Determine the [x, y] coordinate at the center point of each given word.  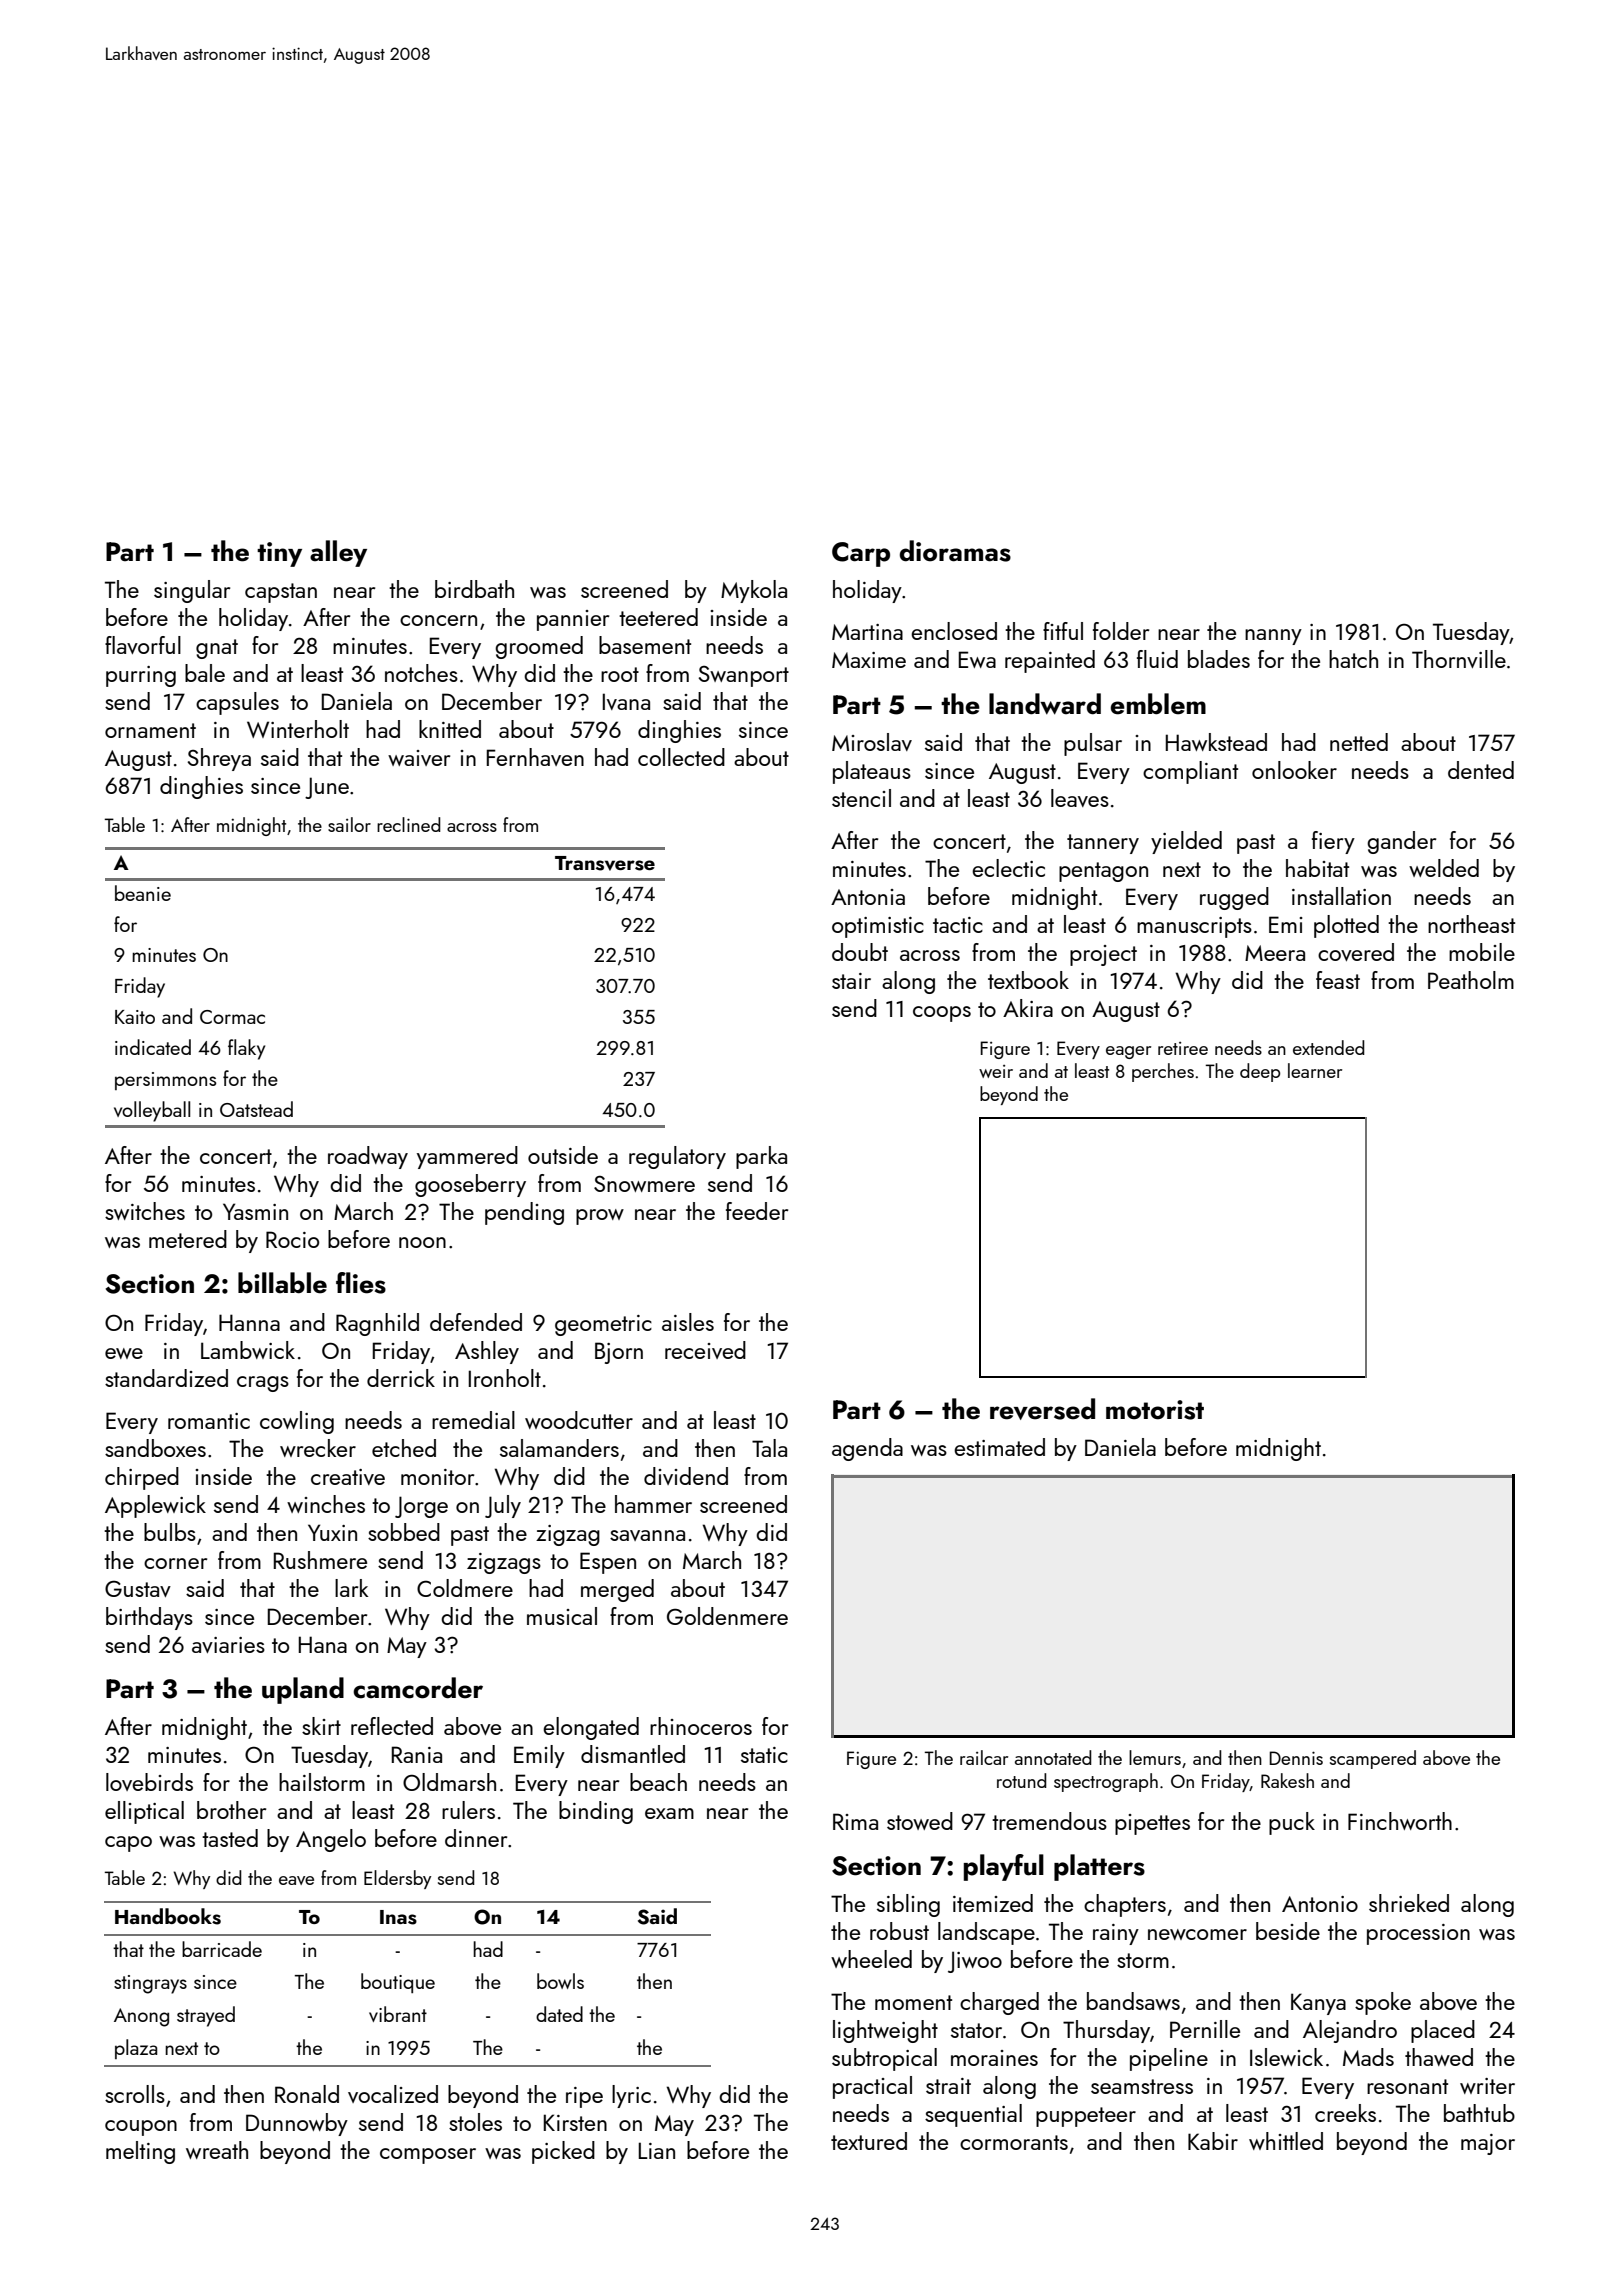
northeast [1471, 924]
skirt [321, 1726]
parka [761, 1157]
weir [996, 1071]
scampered [1373, 1759]
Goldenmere [727, 1616]
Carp [861, 554]
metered [188, 1239]
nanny [1273, 637]
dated [559, 2014]
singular [192, 591]
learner [1315, 1070]
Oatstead [256, 1109]
